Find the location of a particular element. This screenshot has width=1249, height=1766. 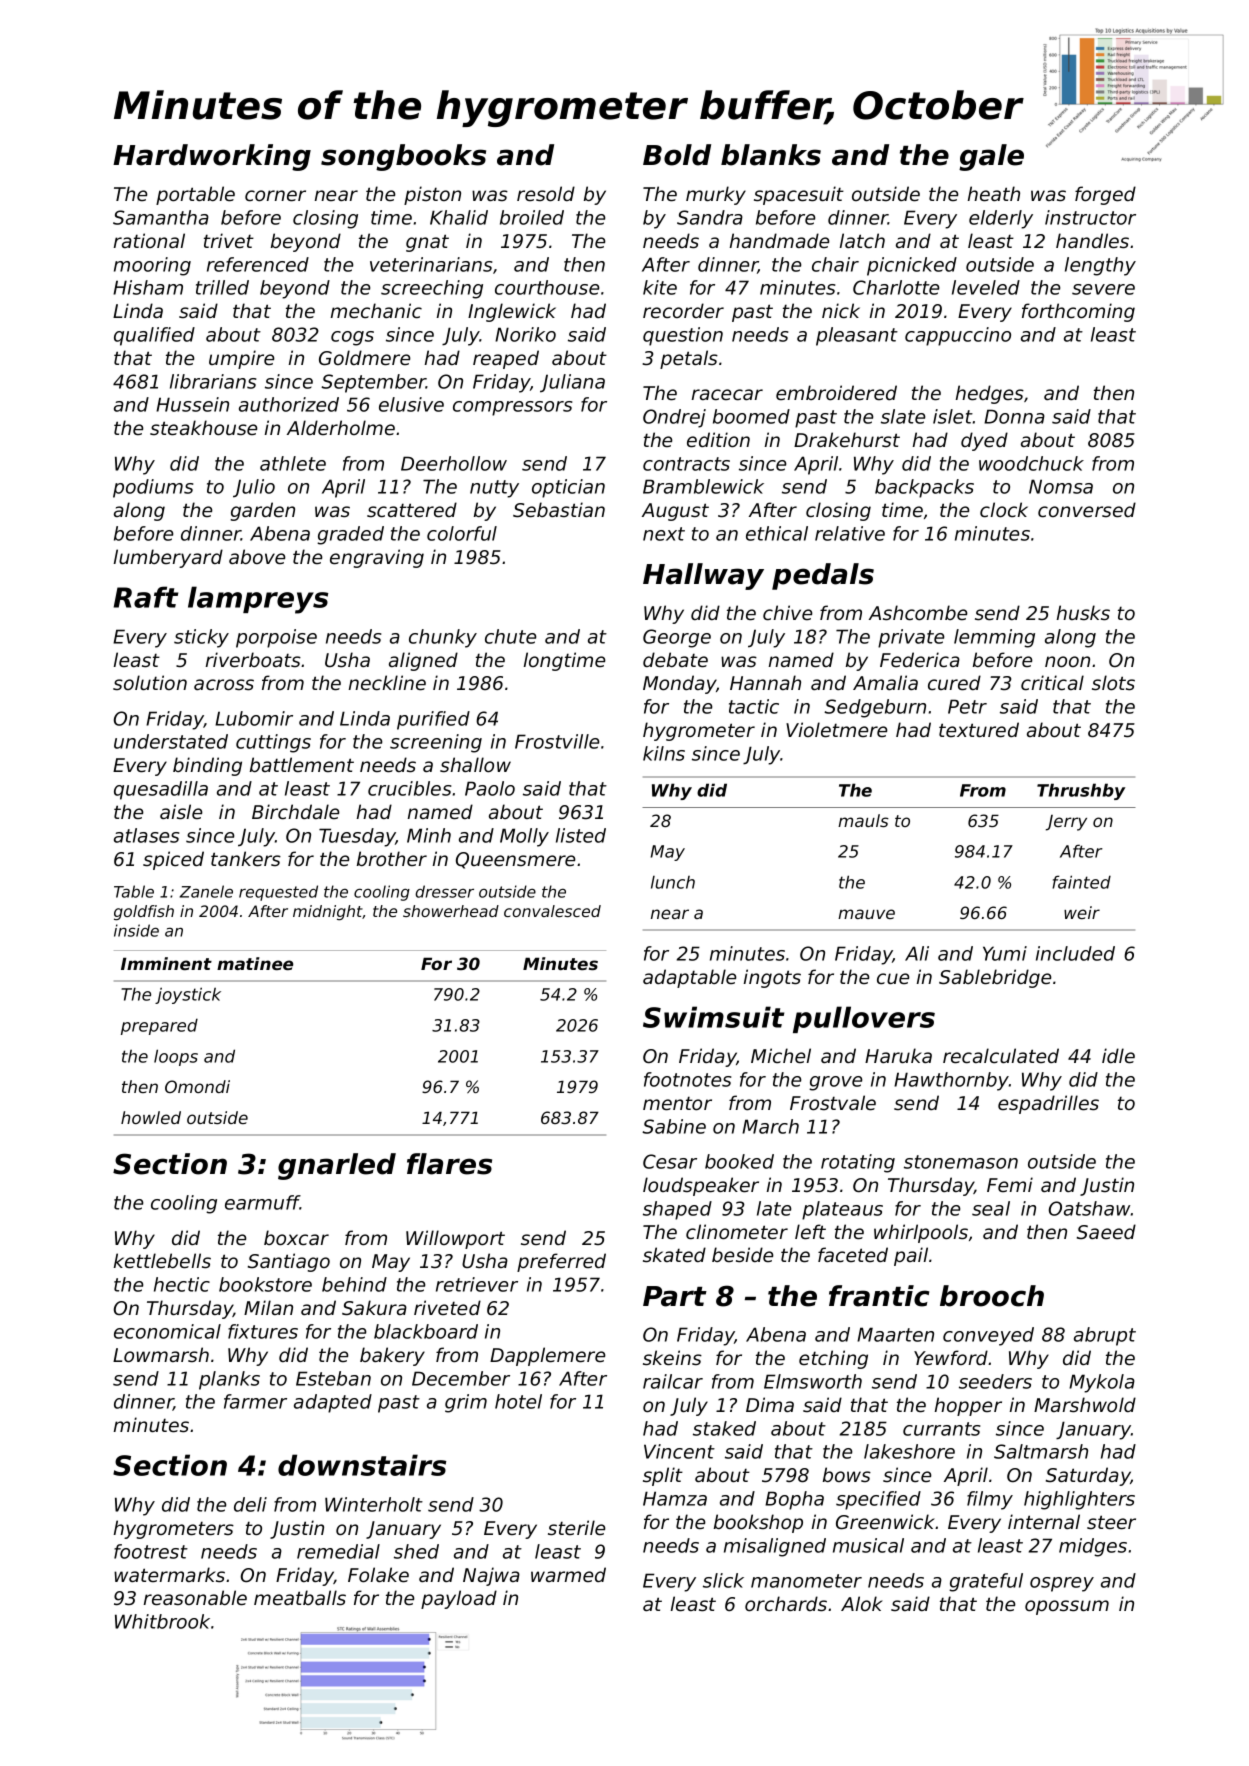

downstairs is located at coordinates (362, 1465).
